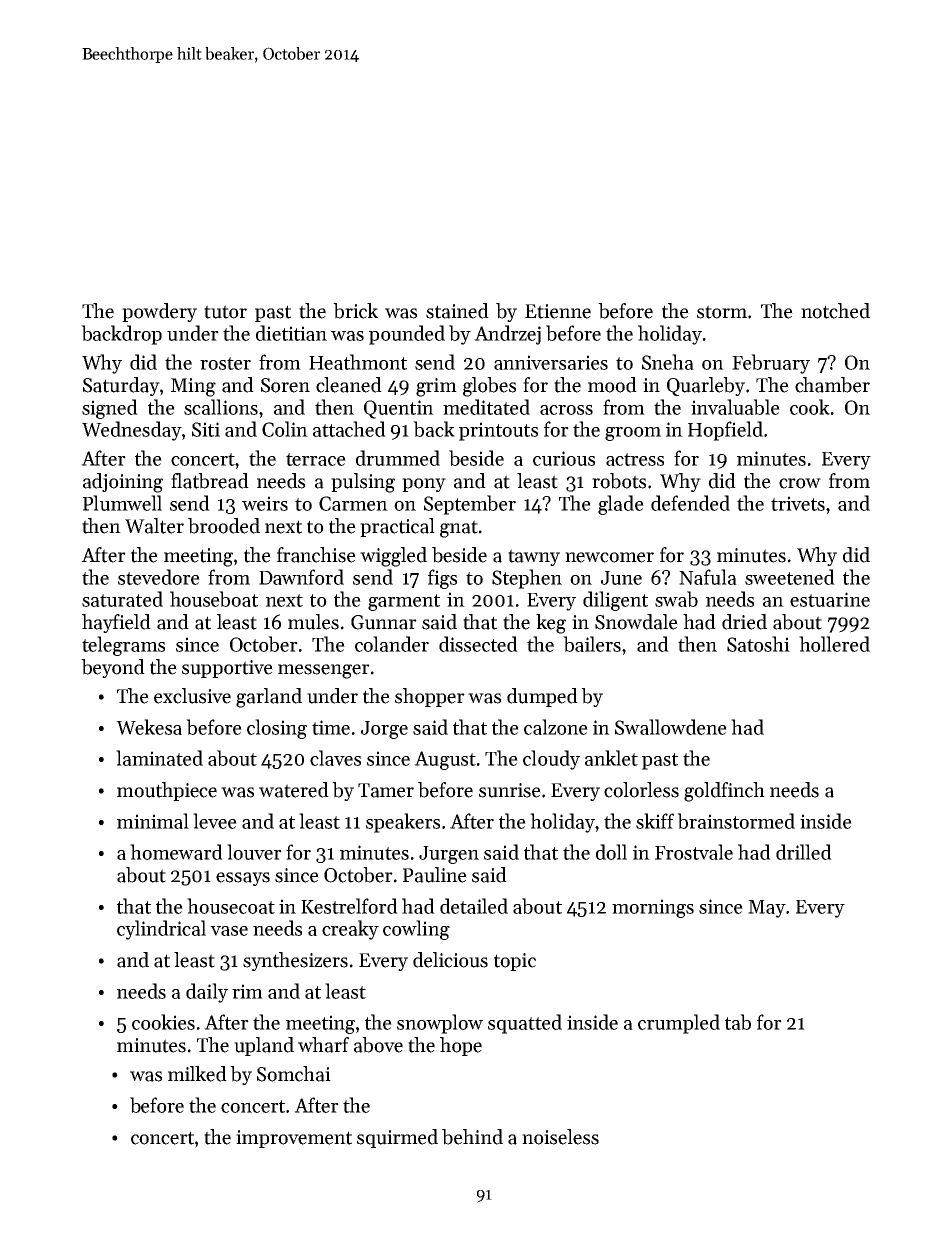  Describe the element at coordinates (435, 875) in the screenshot. I see `Pauline` at that location.
